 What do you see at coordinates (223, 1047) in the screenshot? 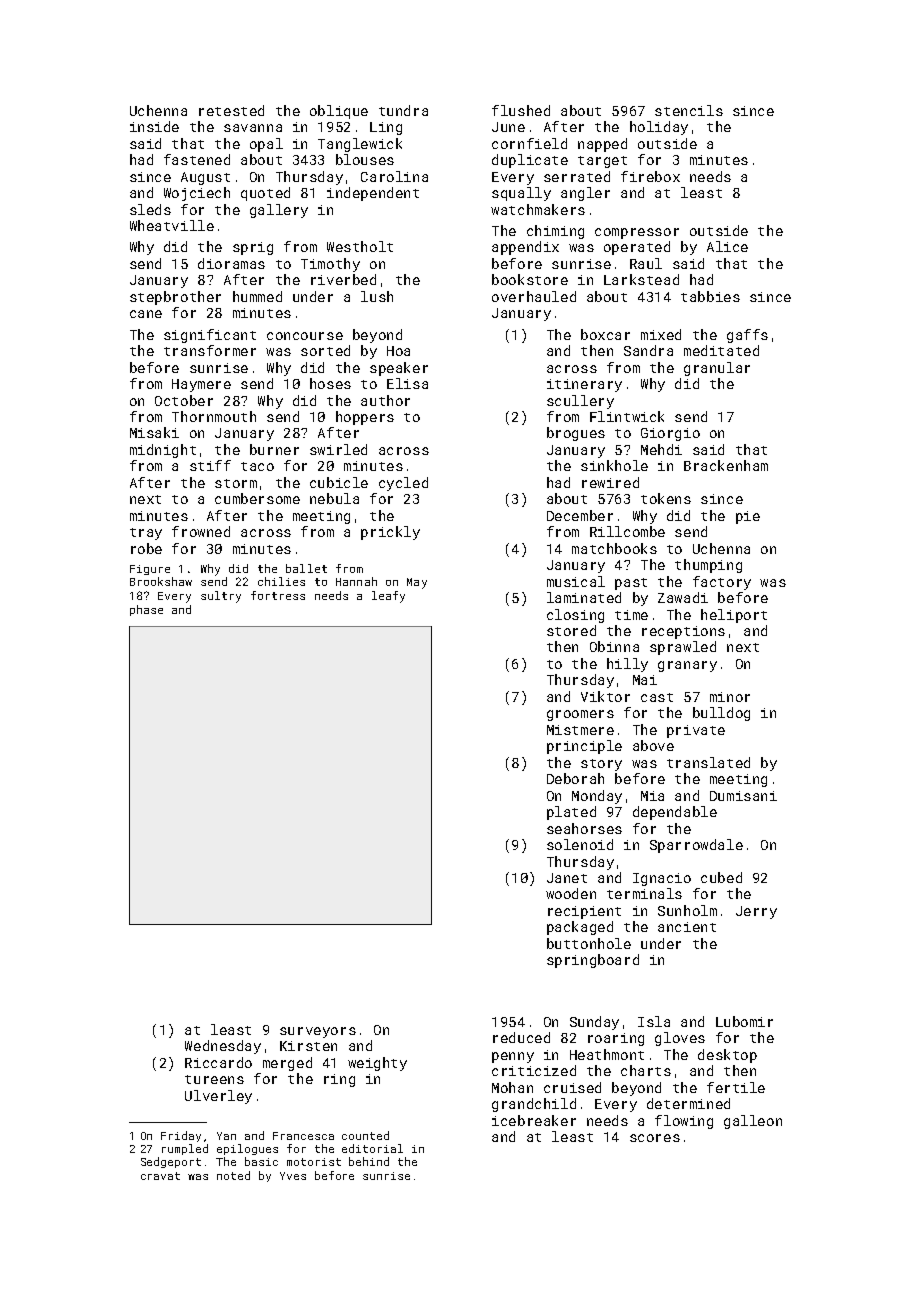
I see `Wednesday` at bounding box center [223, 1047].
